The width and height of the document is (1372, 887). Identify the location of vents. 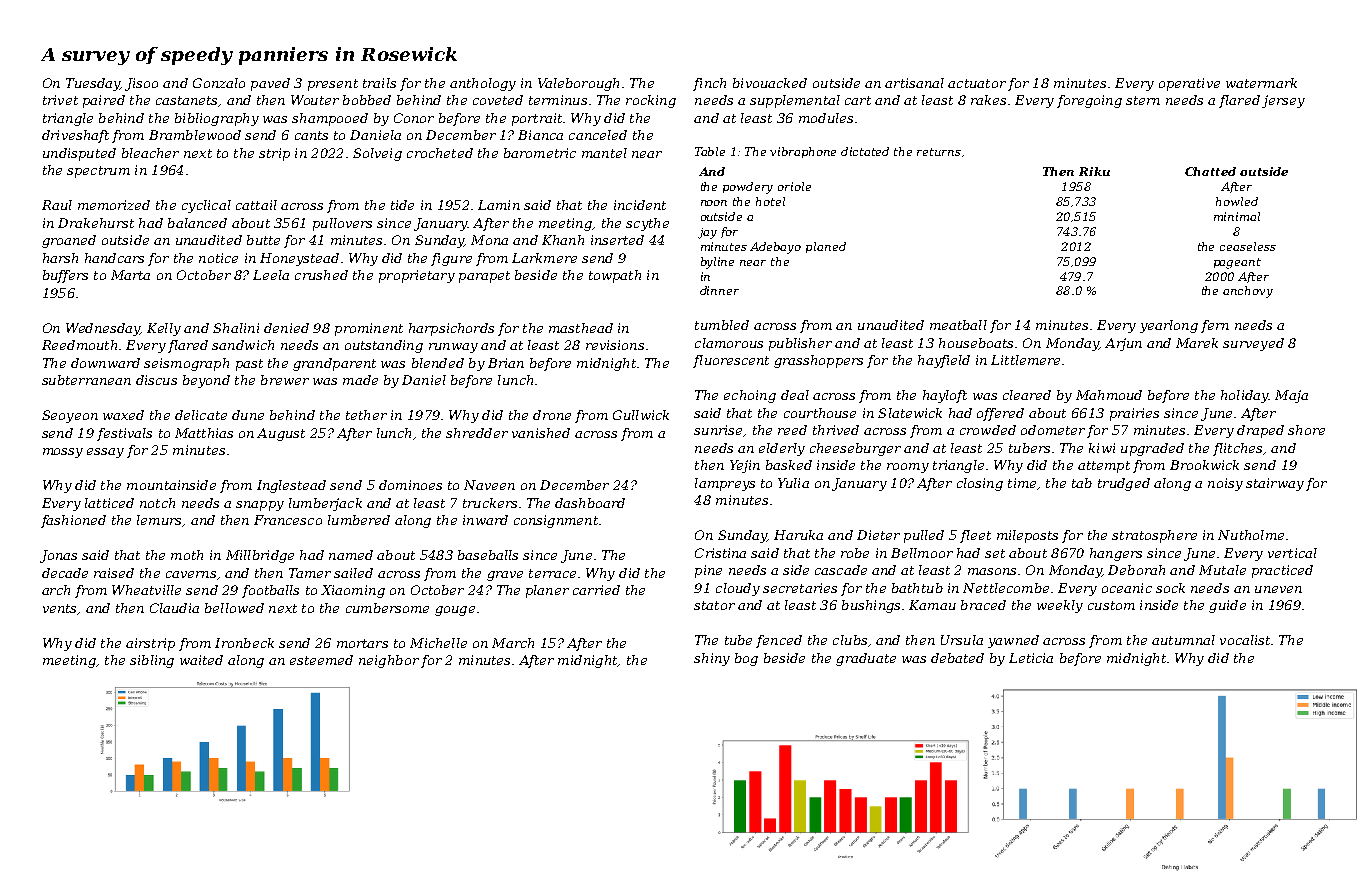
(59, 608).
